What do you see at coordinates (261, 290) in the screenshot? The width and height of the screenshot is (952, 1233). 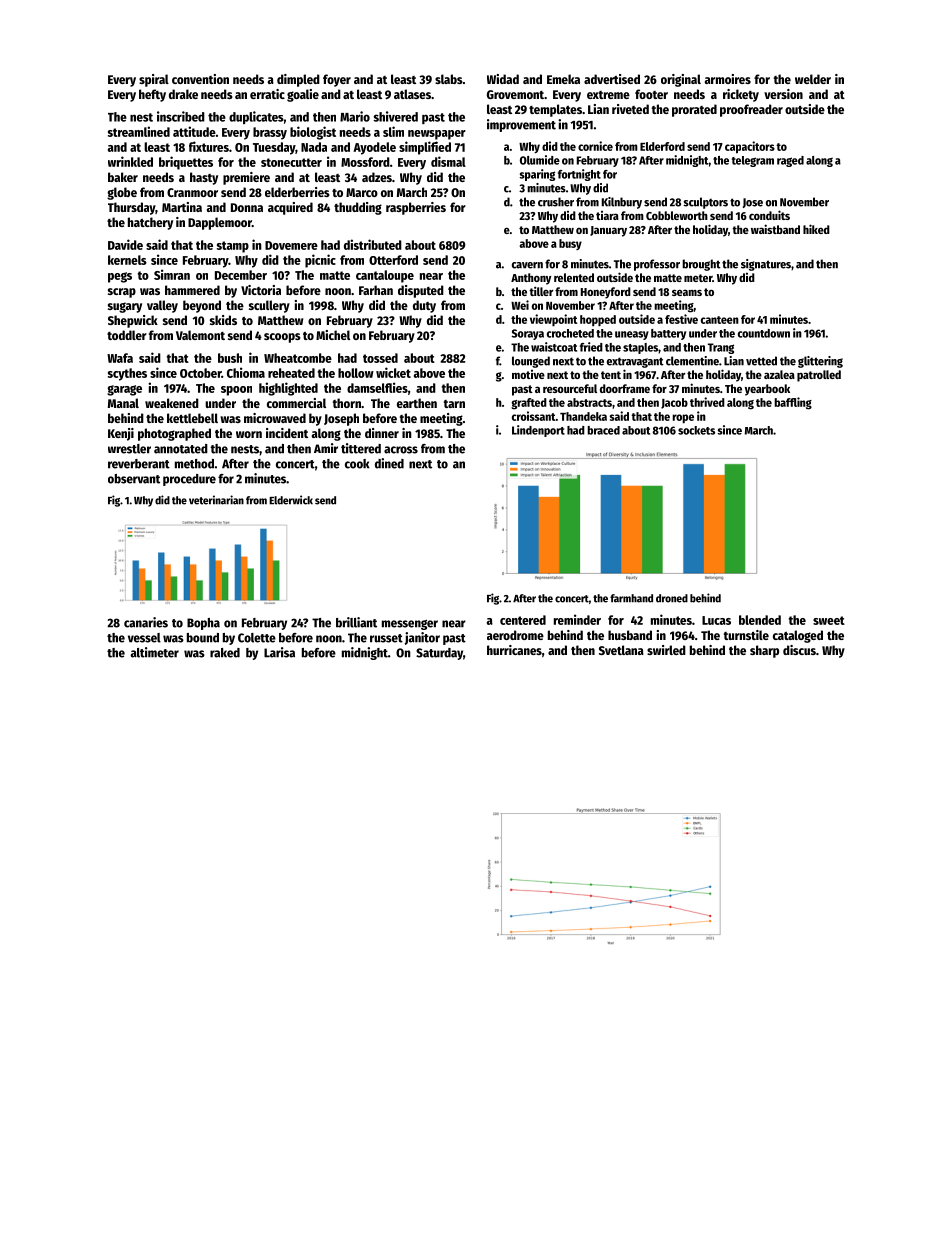 I see `Victoria` at bounding box center [261, 290].
